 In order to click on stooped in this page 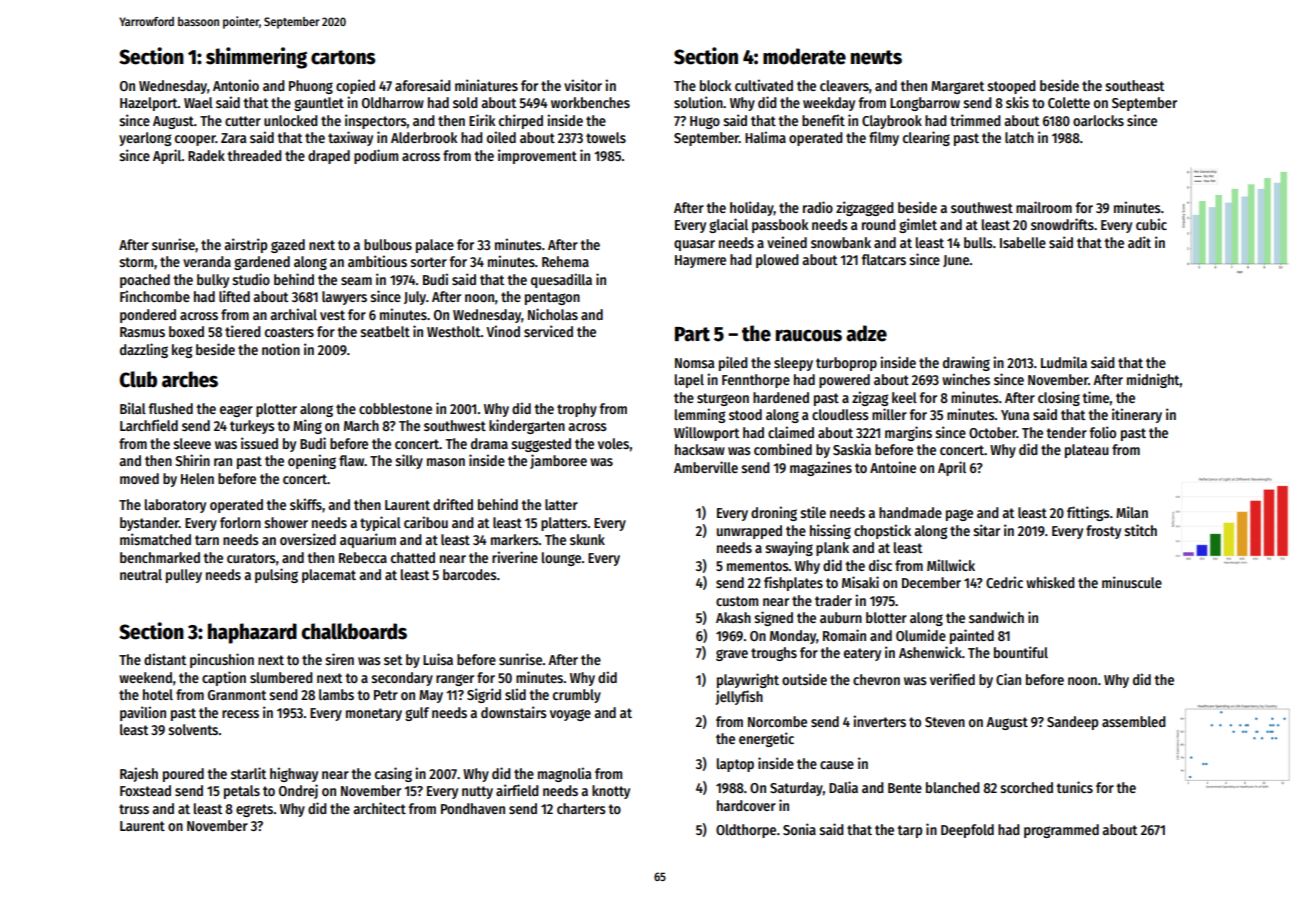, I will do `click(1012, 87)`.
